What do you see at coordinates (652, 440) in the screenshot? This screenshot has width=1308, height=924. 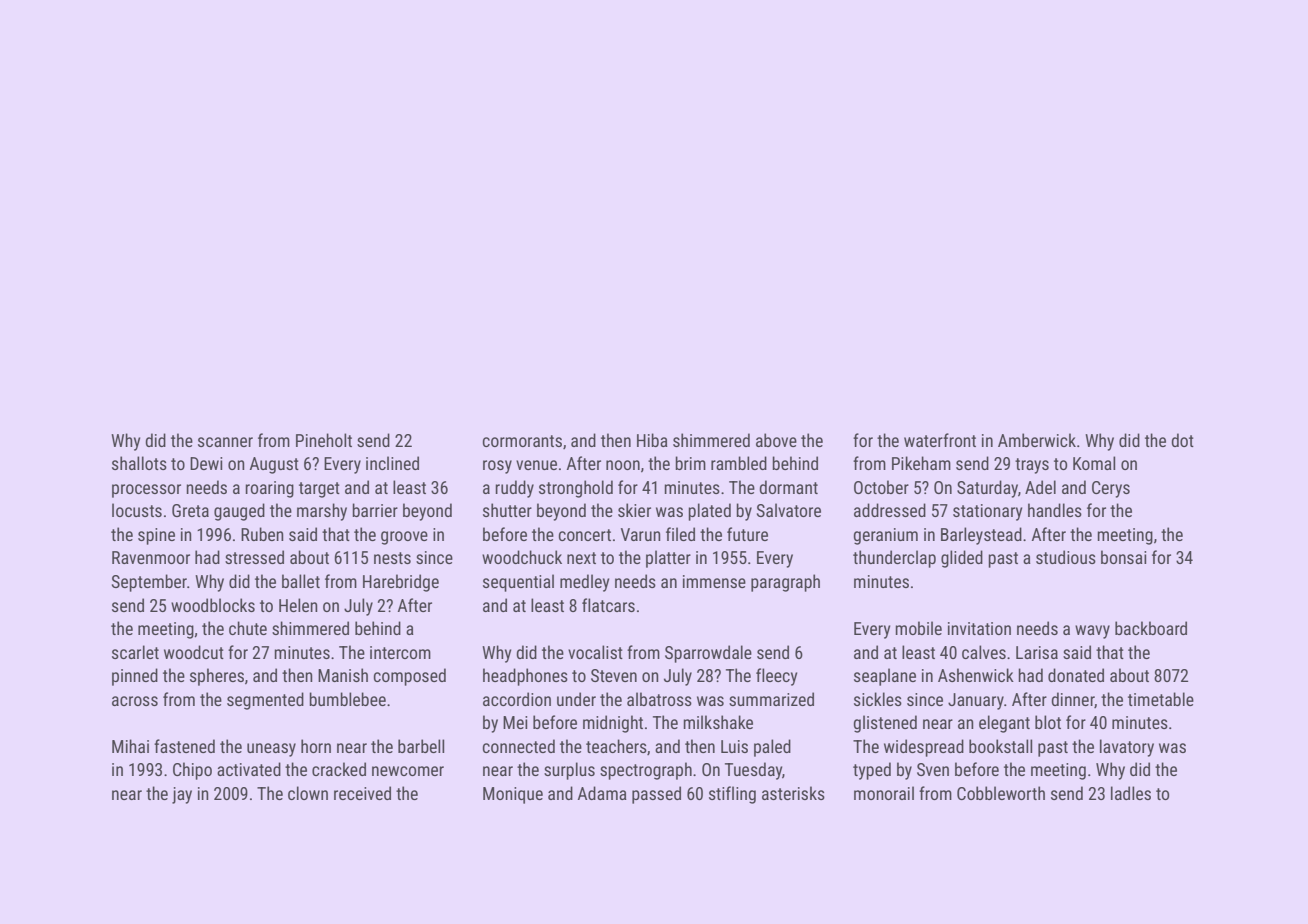 I see `Hiba` at bounding box center [652, 440].
